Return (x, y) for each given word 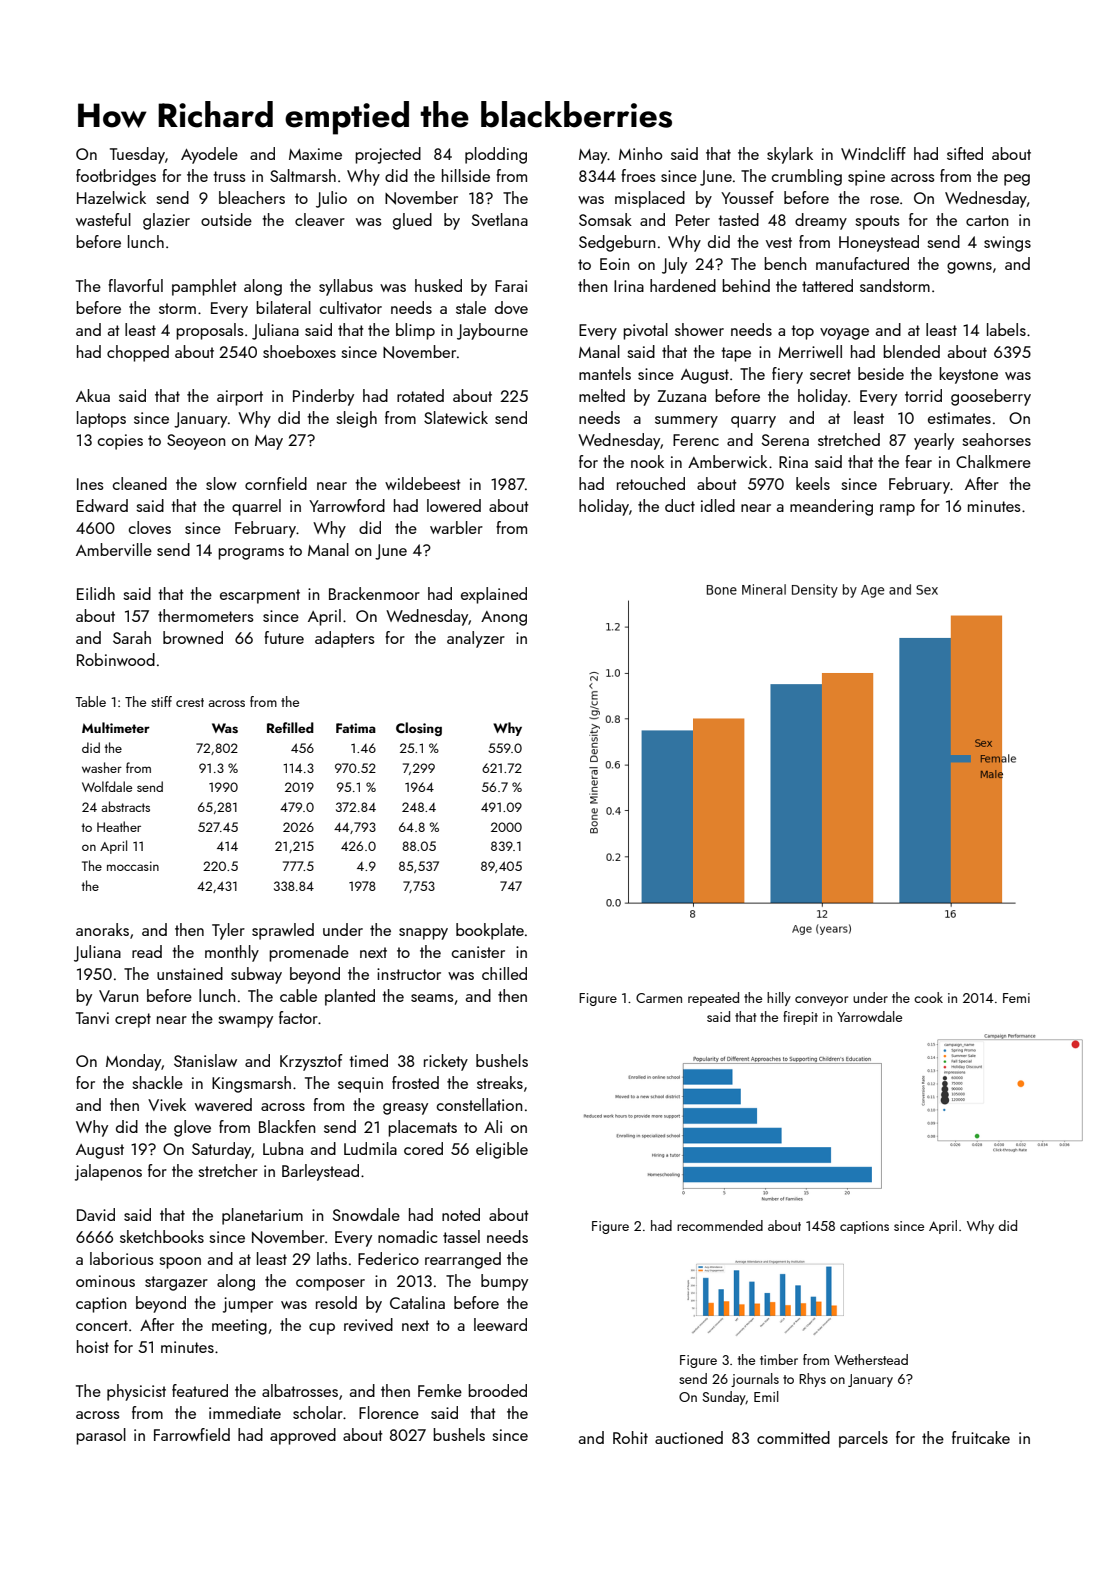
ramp (897, 510)
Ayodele (209, 155)
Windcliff (873, 153)
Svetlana (500, 219)
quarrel (256, 507)
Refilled (290, 727)
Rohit (630, 1437)
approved (303, 1436)
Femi (1016, 998)
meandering (831, 507)
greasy (405, 1109)
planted (350, 997)
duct (680, 505)
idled (718, 505)
